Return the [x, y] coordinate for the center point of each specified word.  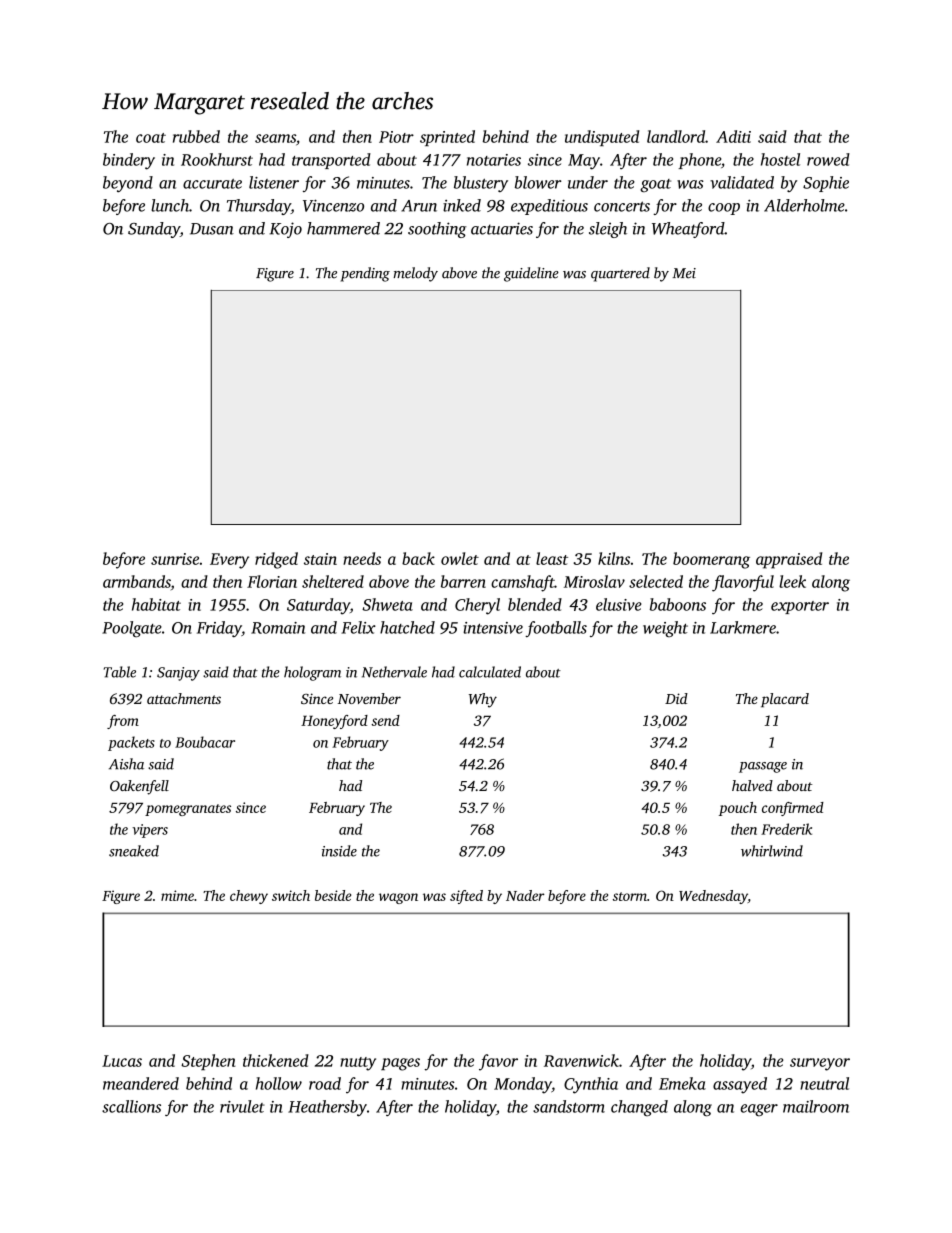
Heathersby [327, 1108]
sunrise [175, 559]
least [552, 558]
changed [639, 1108]
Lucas [122, 1061]
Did [676, 698]
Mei [684, 273]
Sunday [154, 230]
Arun [419, 206]
